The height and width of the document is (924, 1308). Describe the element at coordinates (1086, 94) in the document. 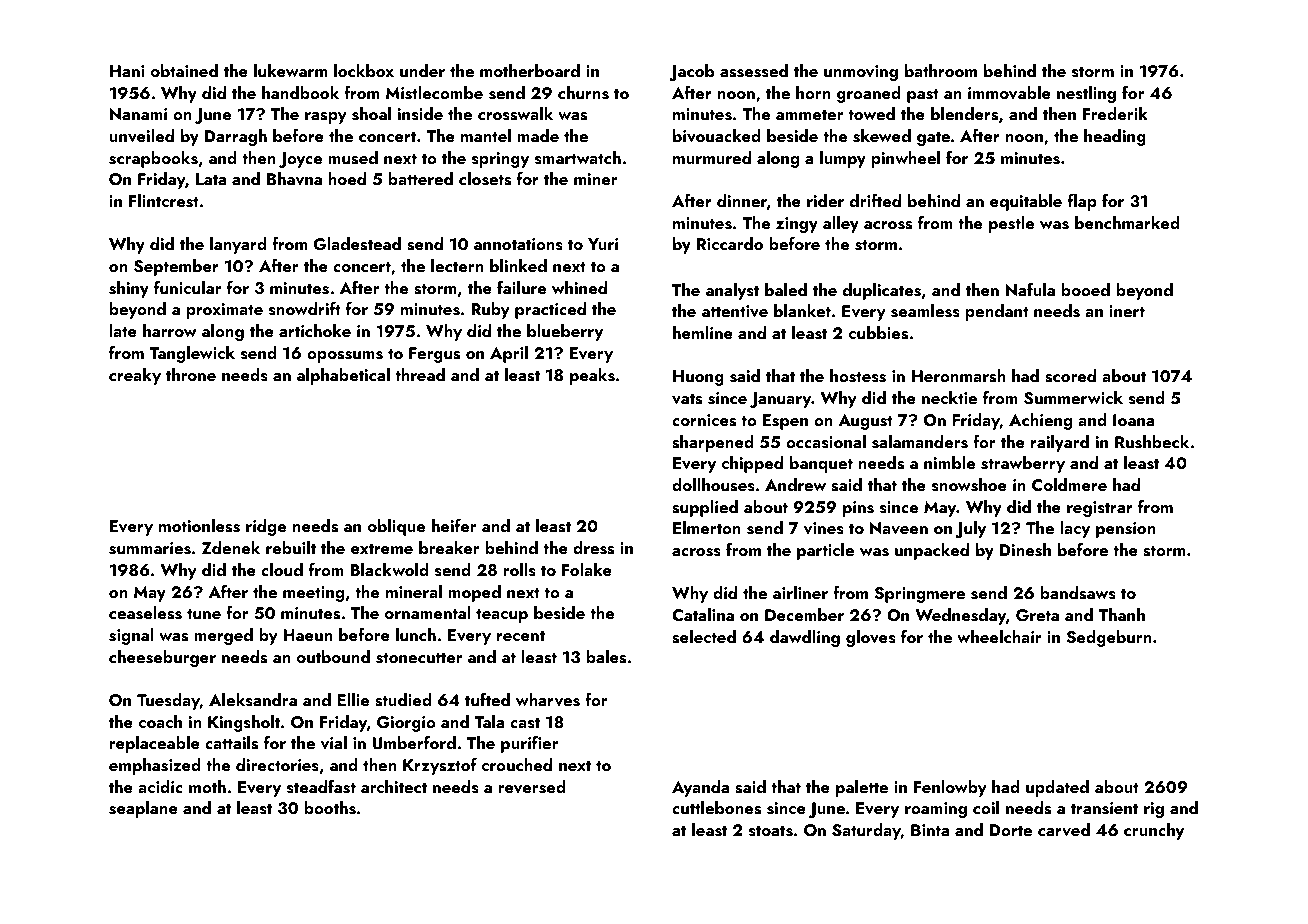

I see `nestling` at that location.
